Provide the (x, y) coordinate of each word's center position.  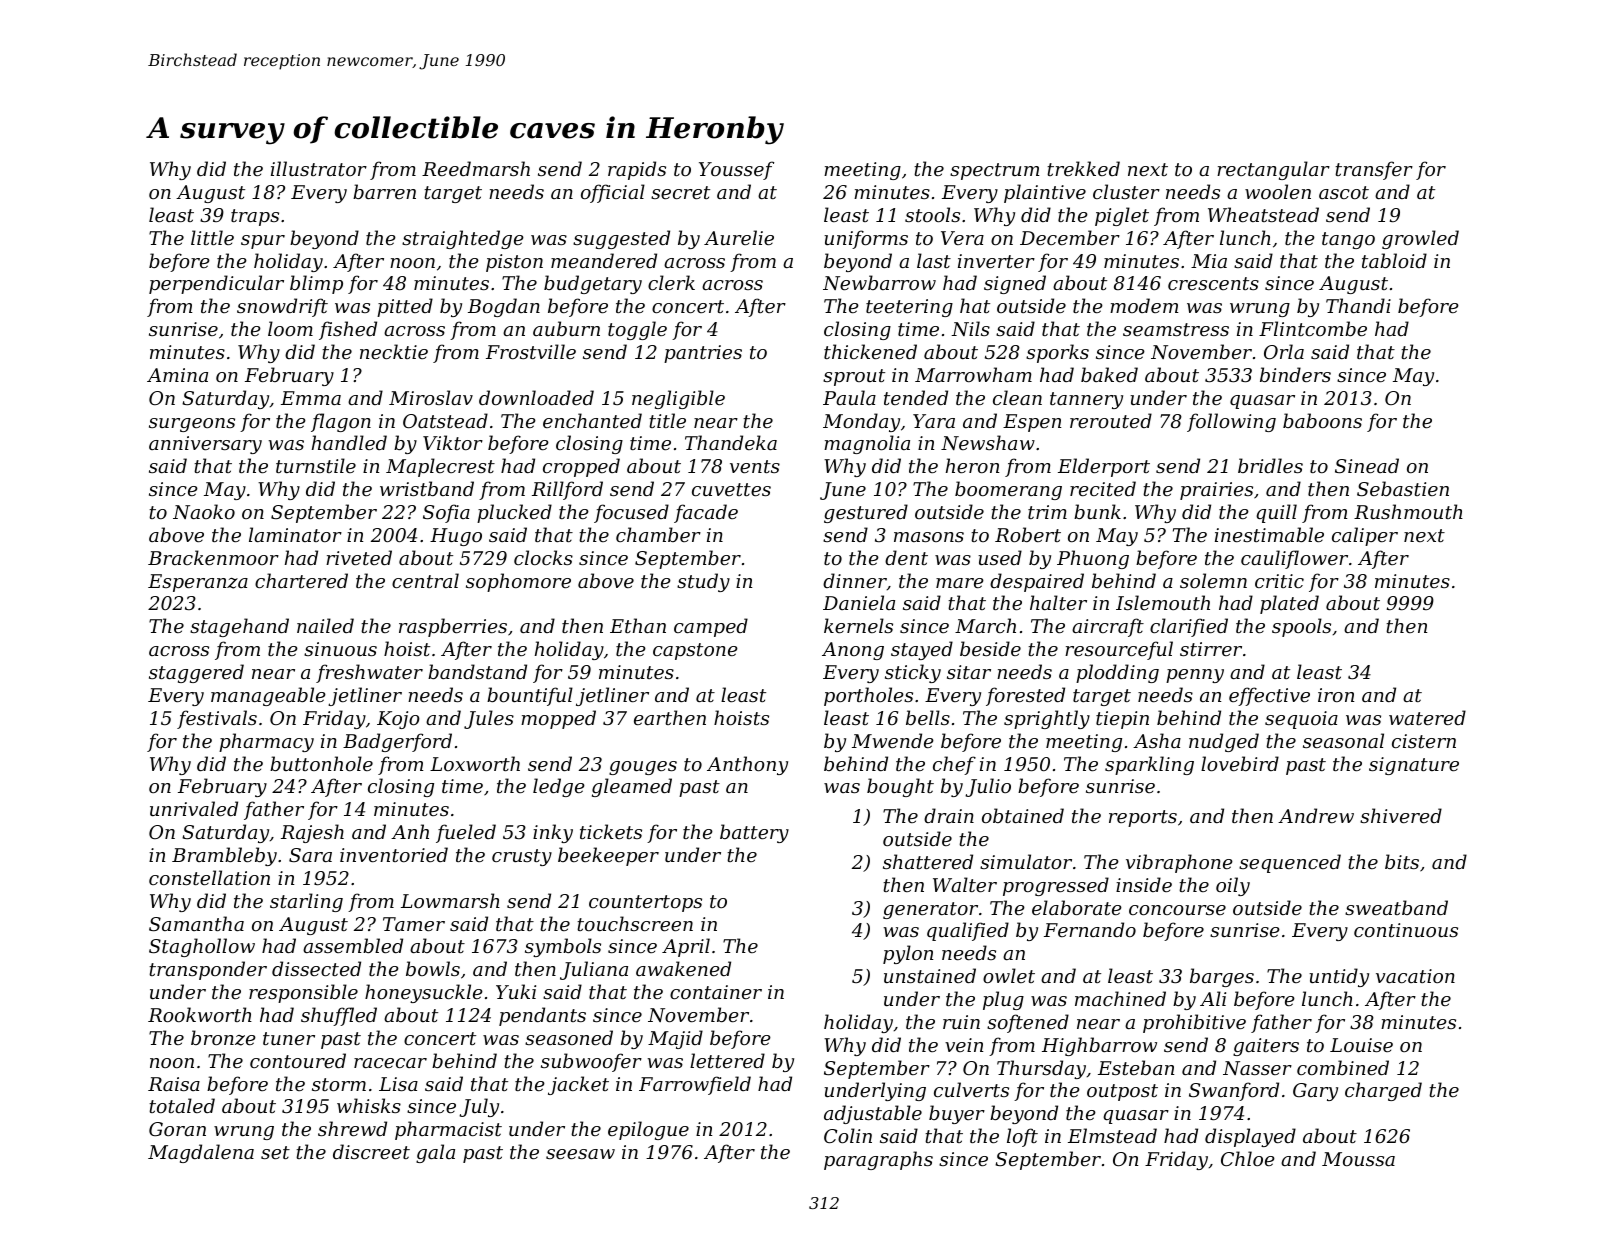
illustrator (319, 168)
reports (1143, 818)
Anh (410, 831)
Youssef (736, 170)
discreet (371, 1151)
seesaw (580, 1154)
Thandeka (731, 442)
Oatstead (445, 420)
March (985, 625)
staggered (196, 673)
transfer (1374, 170)
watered (1427, 717)
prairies (1216, 491)
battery (754, 833)
